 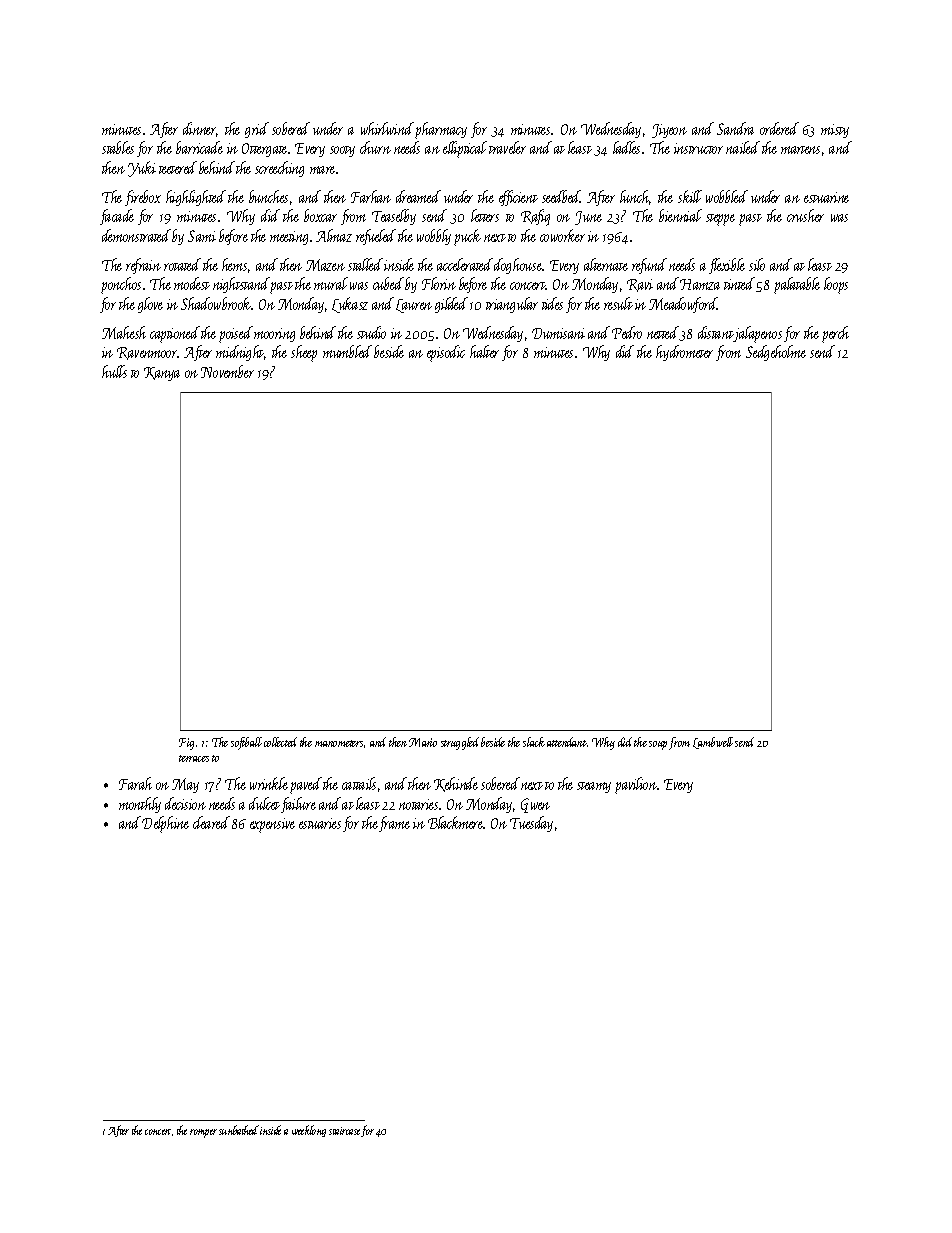 I want to click on highlighted, so click(x=196, y=198).
